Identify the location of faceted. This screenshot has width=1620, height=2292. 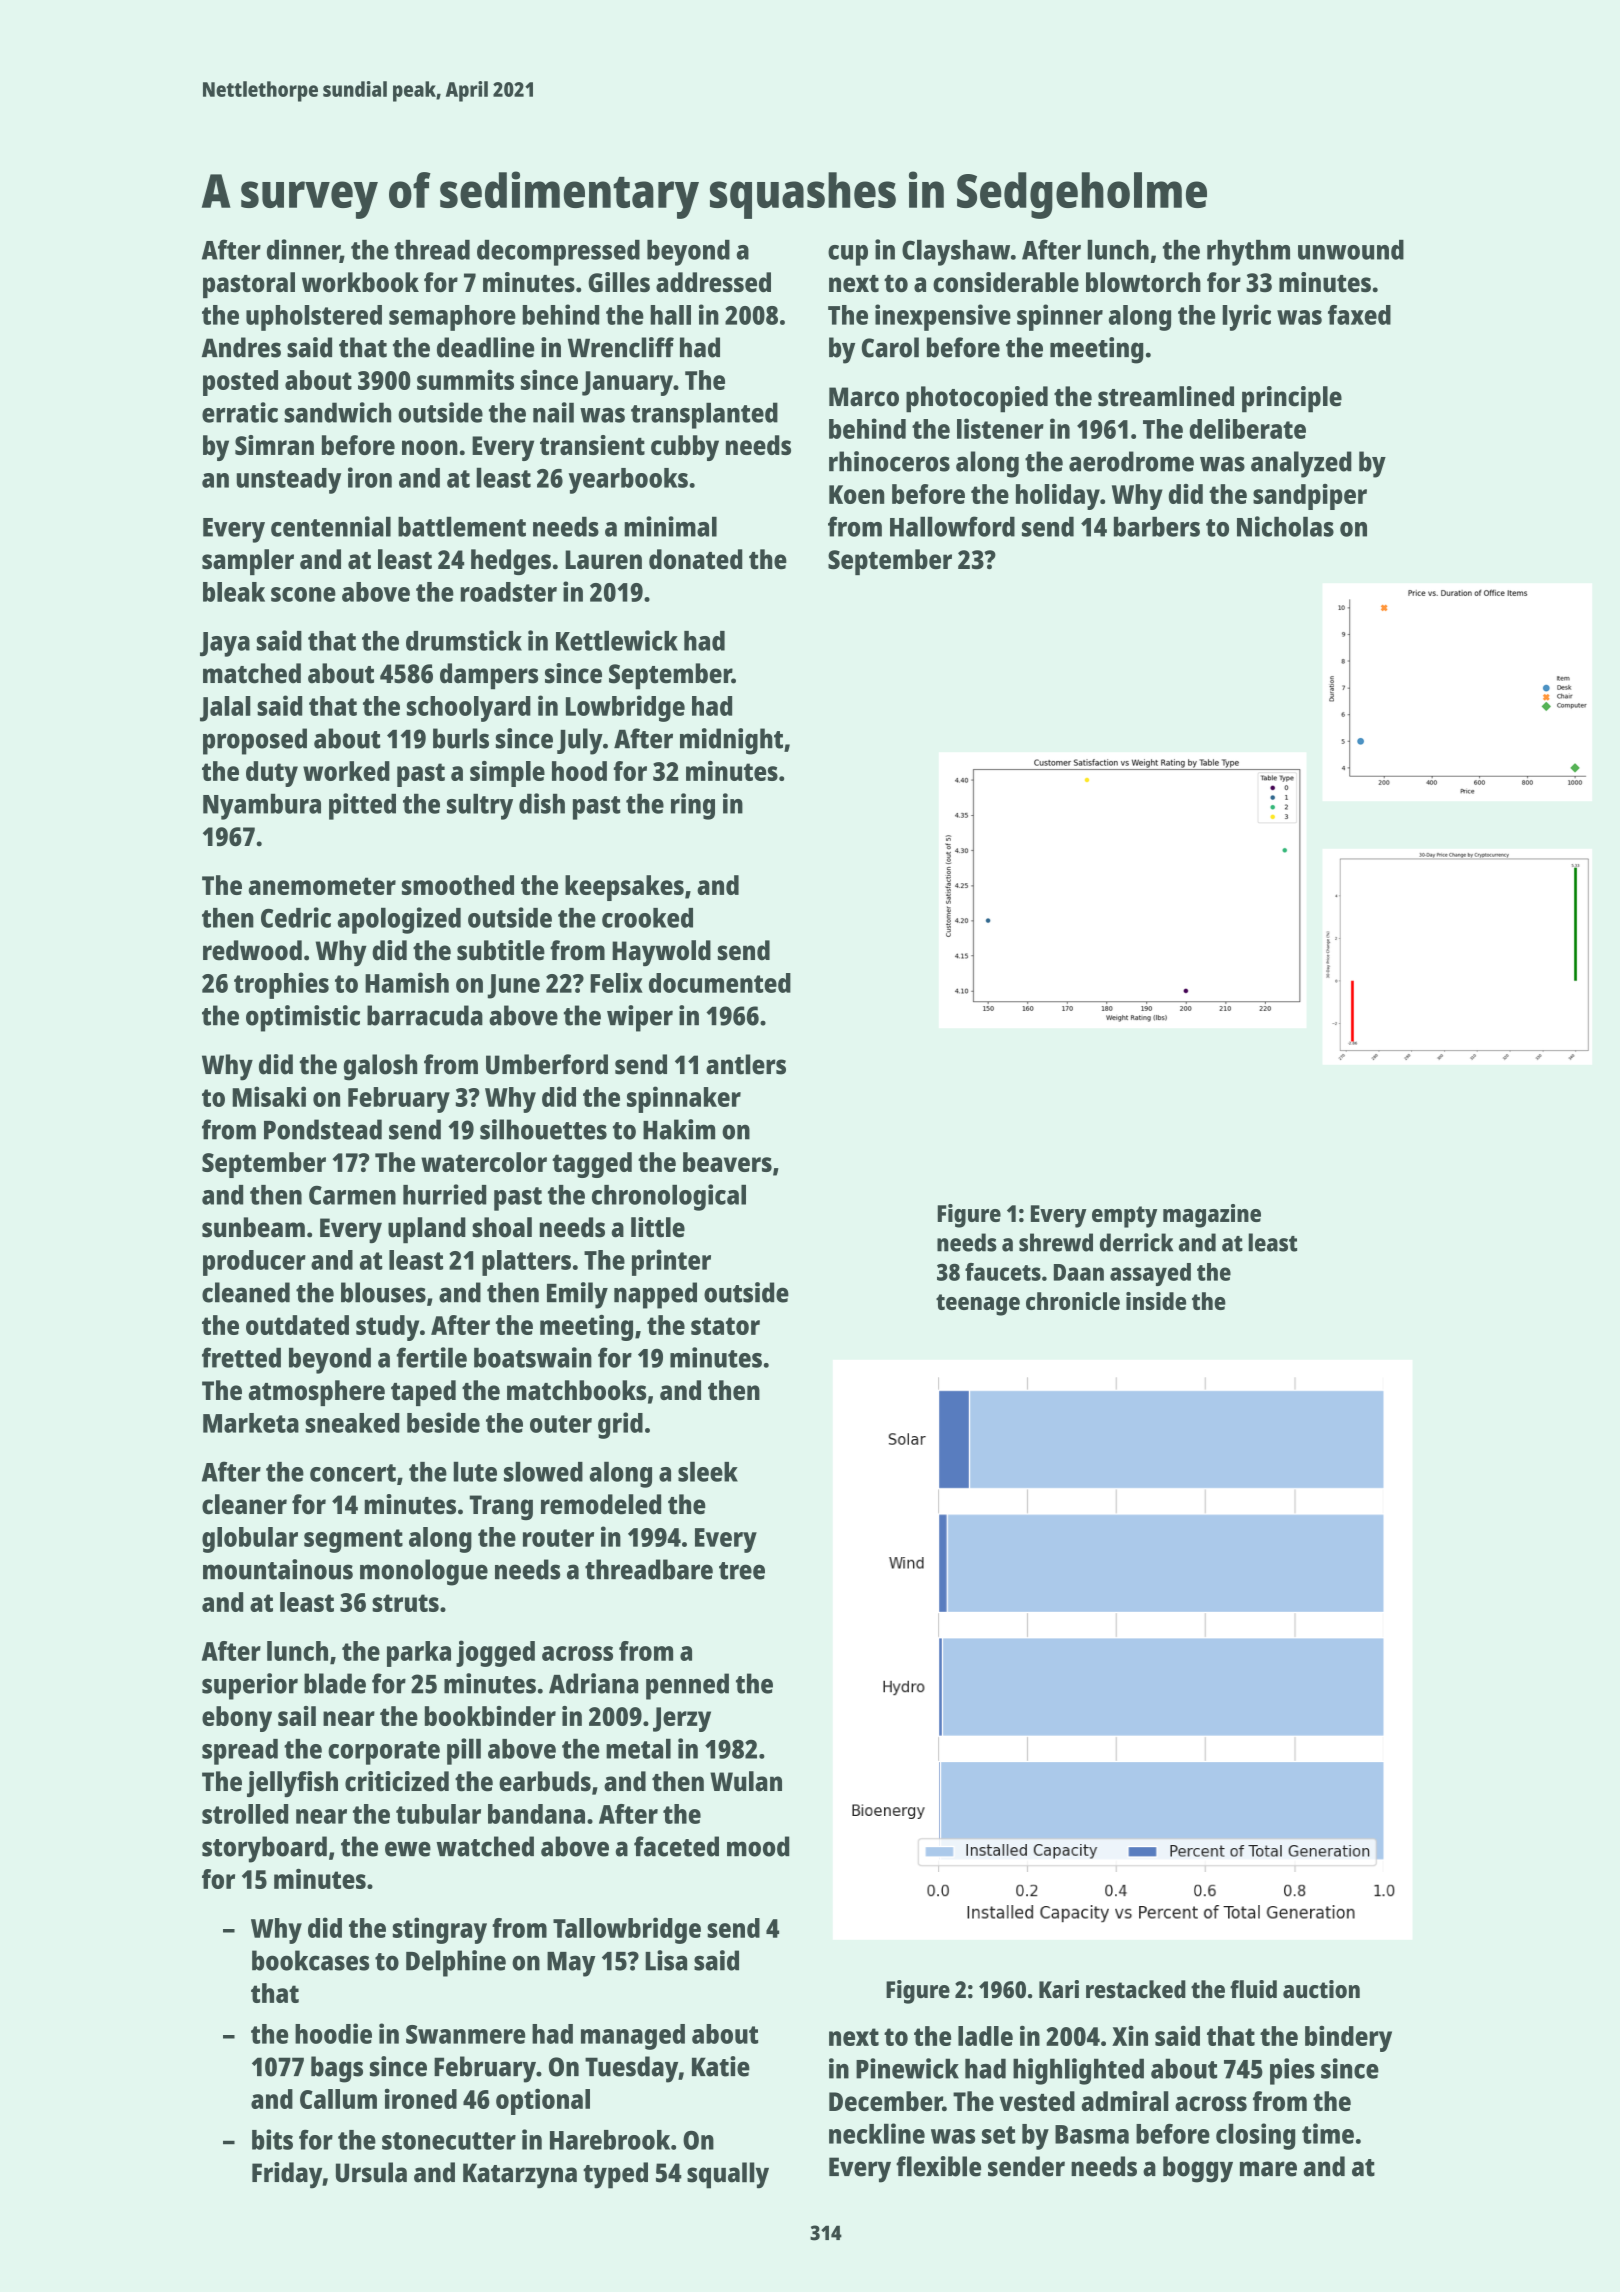
(676, 1846).
